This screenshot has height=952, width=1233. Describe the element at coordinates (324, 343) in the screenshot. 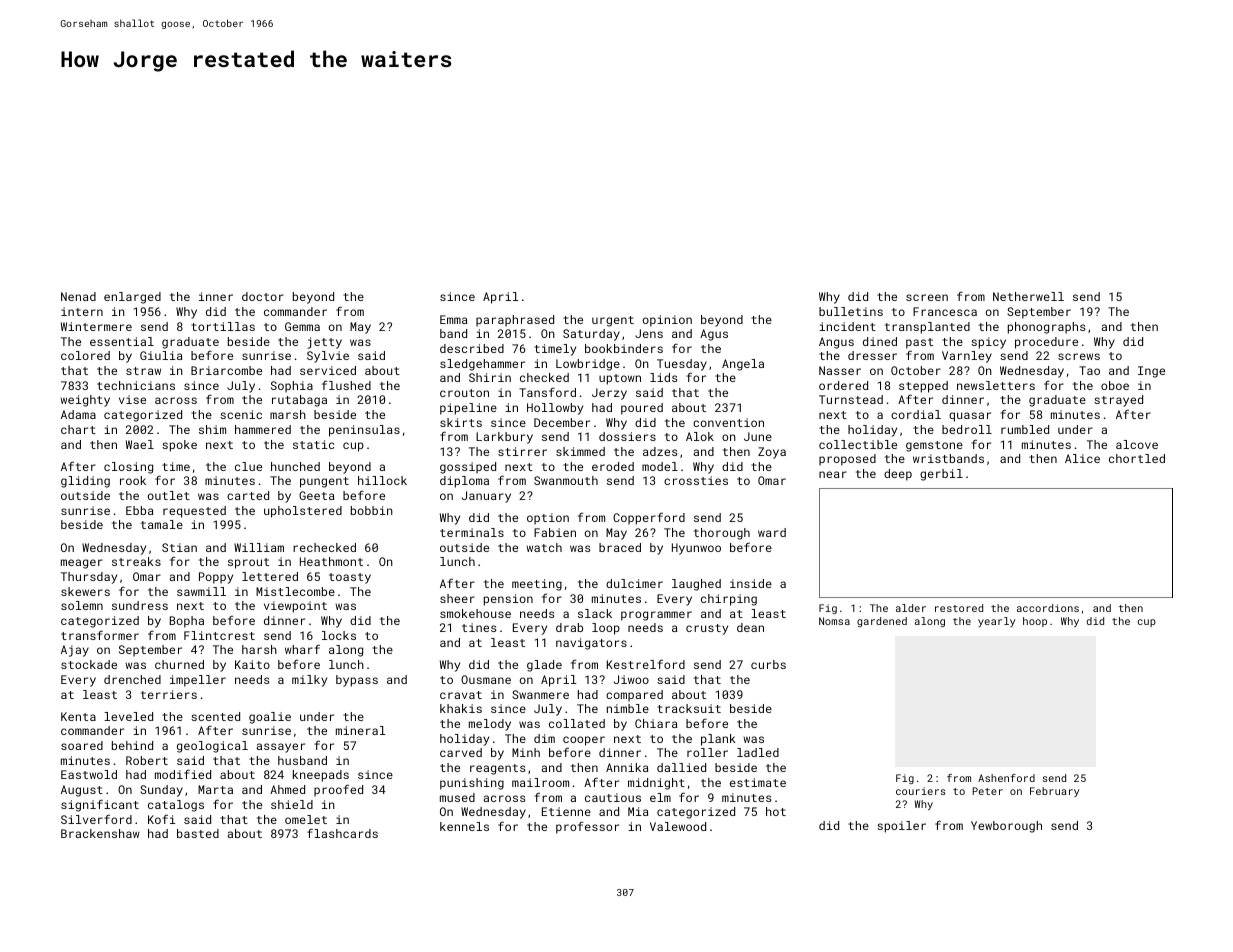

I see `jetty` at that location.
